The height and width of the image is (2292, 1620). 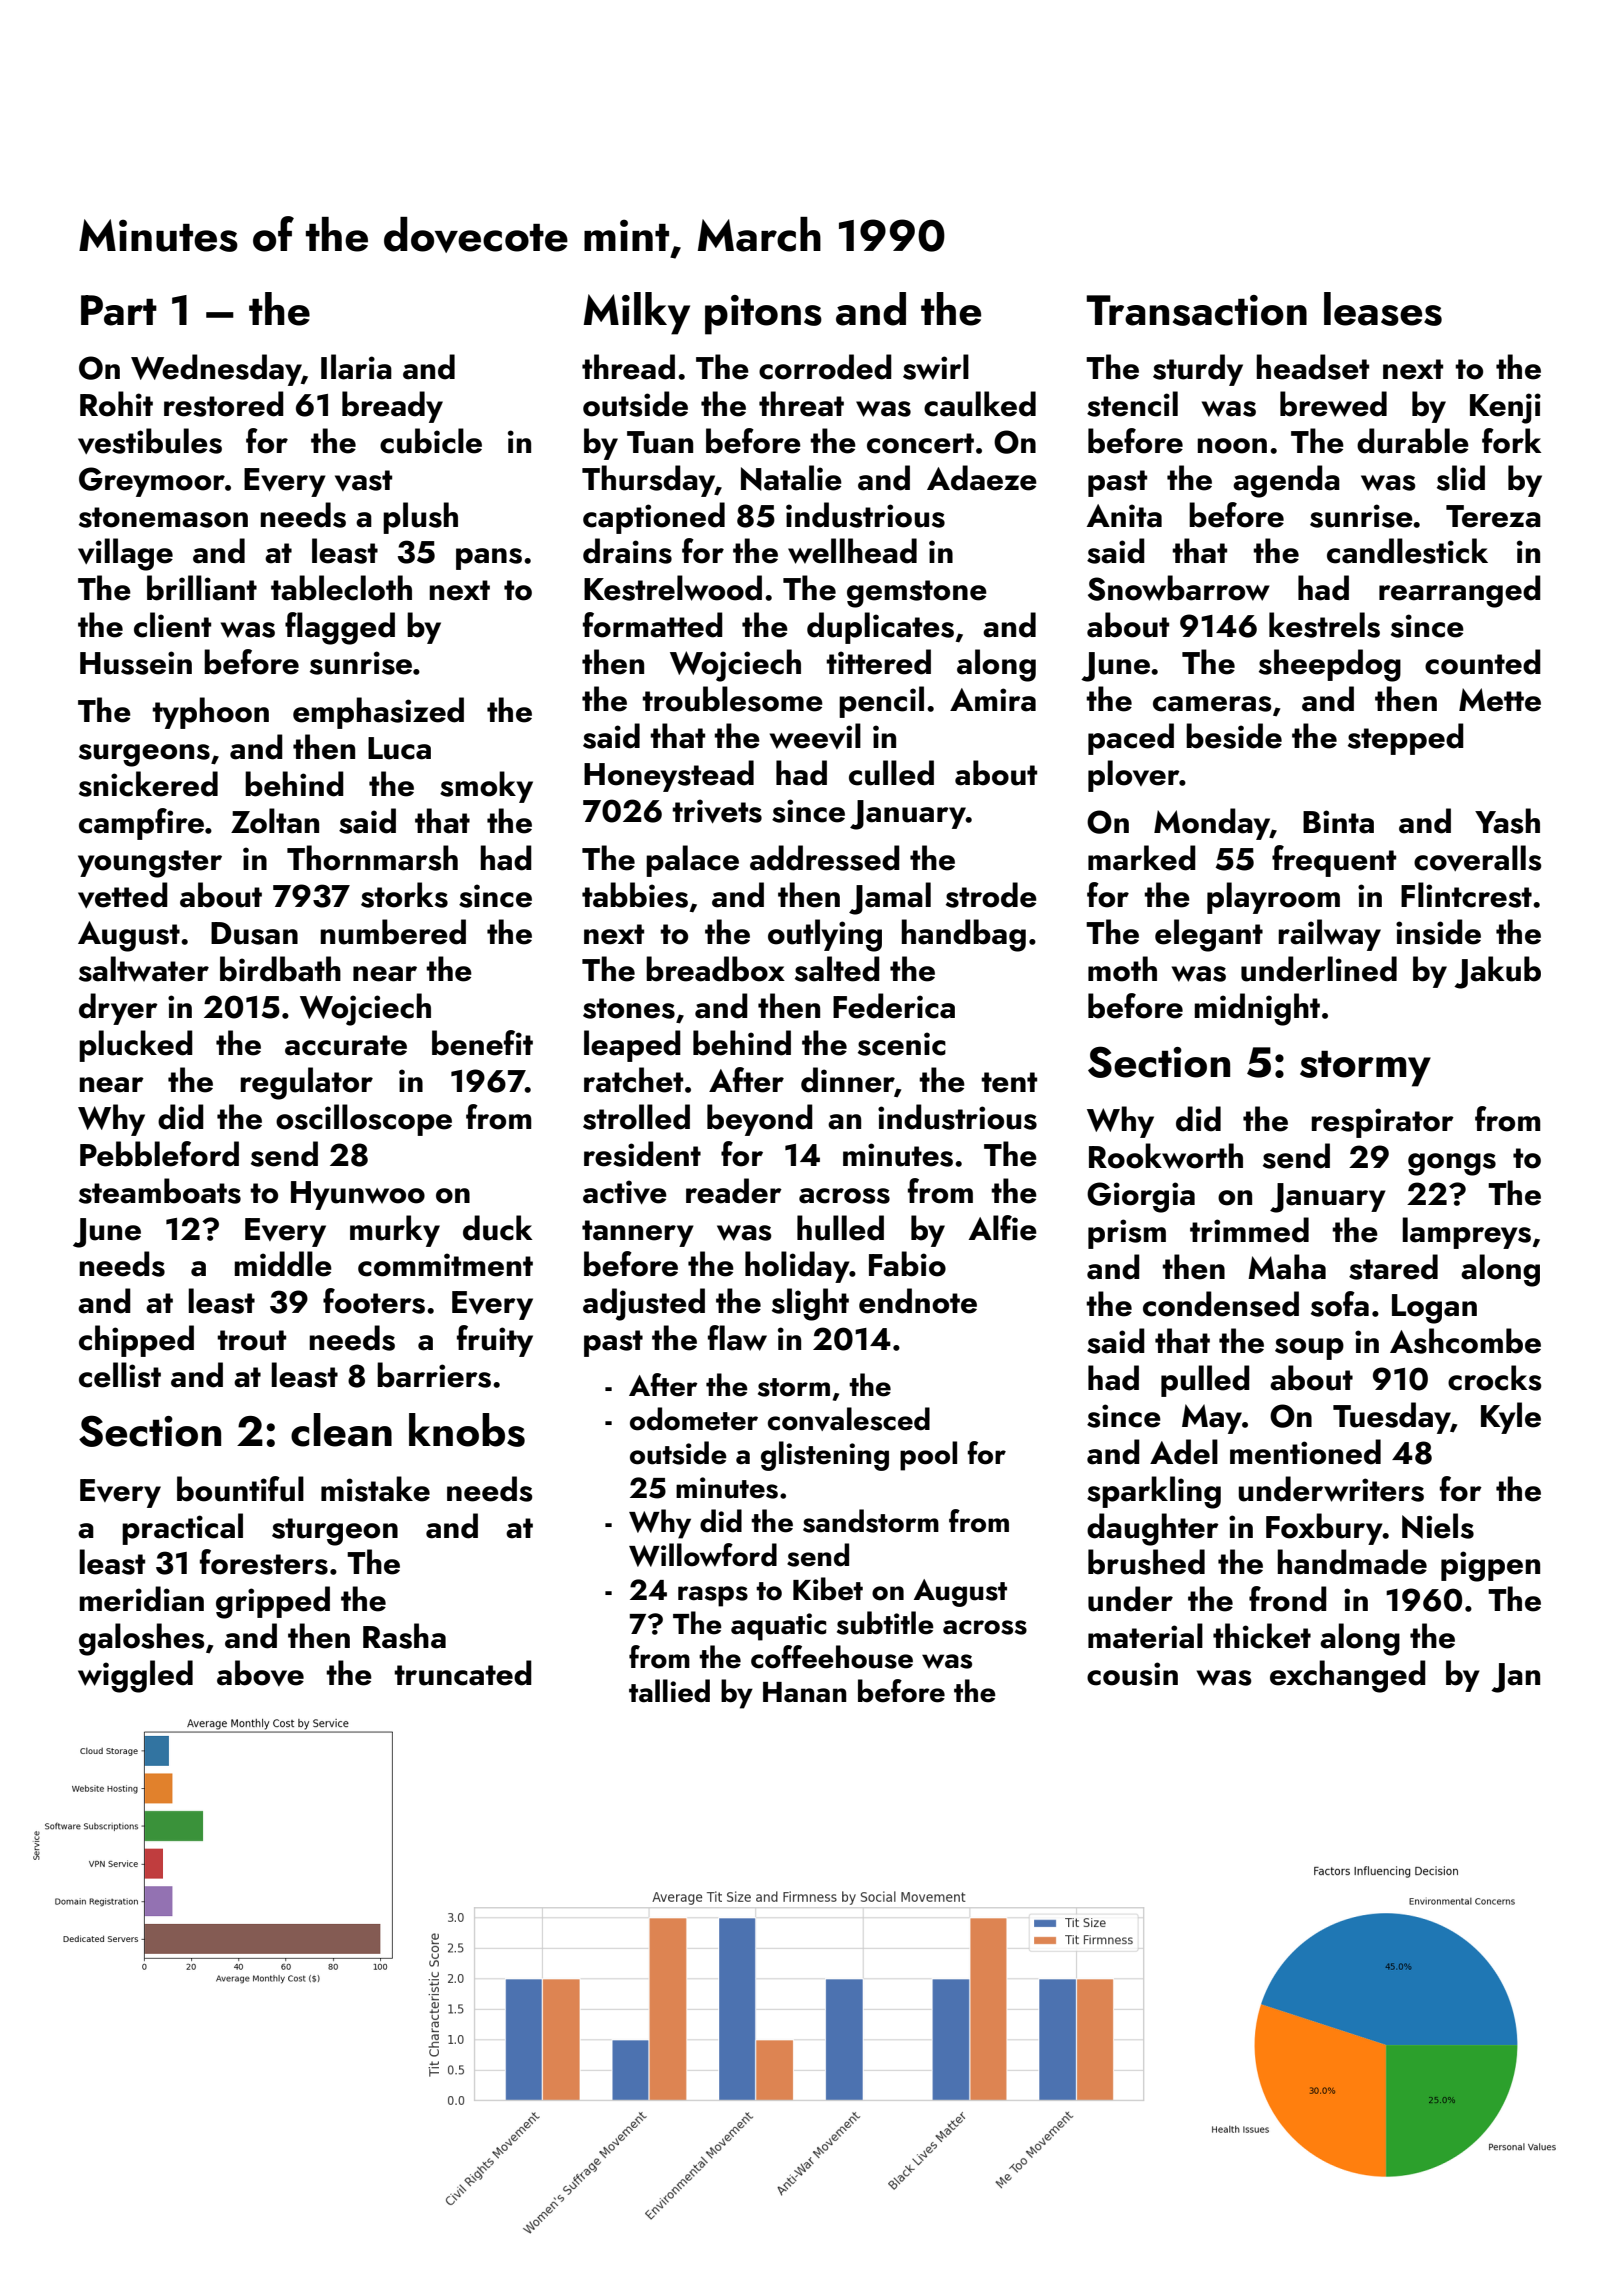 What do you see at coordinates (116, 404) in the image?
I see `Rohit` at bounding box center [116, 404].
